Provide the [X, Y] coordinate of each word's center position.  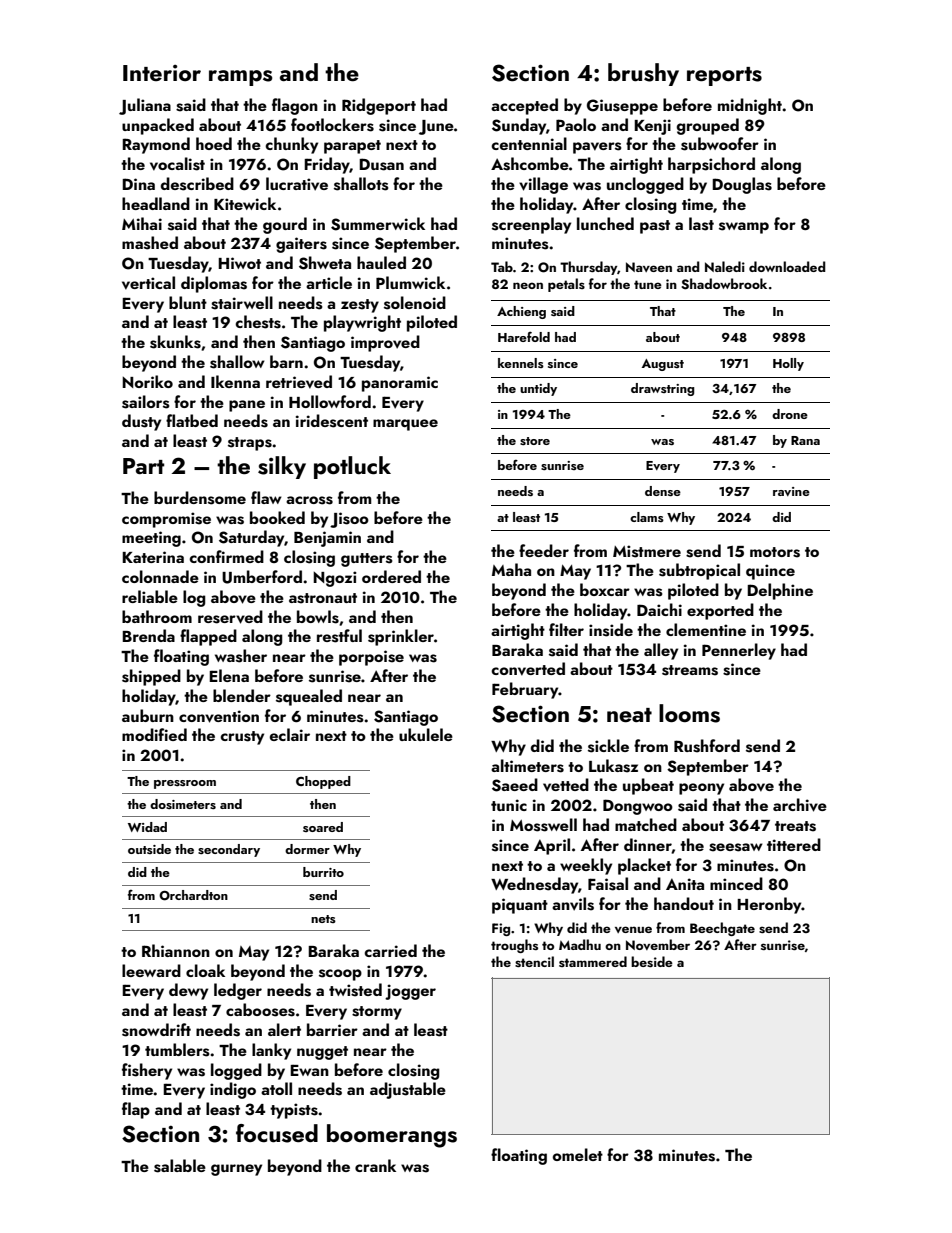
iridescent [332, 421]
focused [277, 1133]
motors [775, 552]
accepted [524, 106]
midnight [750, 106]
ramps [240, 78]
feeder [544, 550]
